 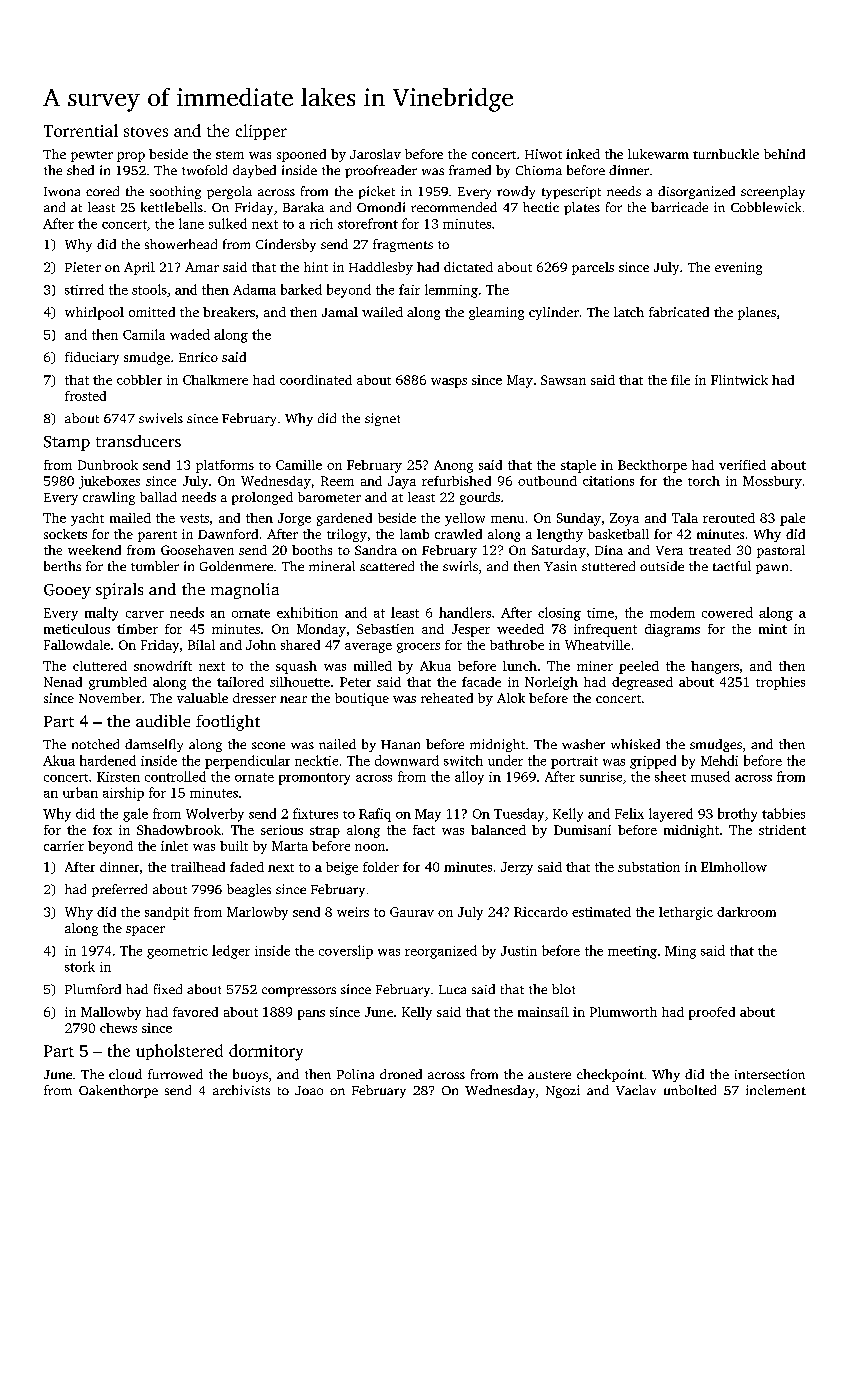 I want to click on behind, so click(x=784, y=154).
